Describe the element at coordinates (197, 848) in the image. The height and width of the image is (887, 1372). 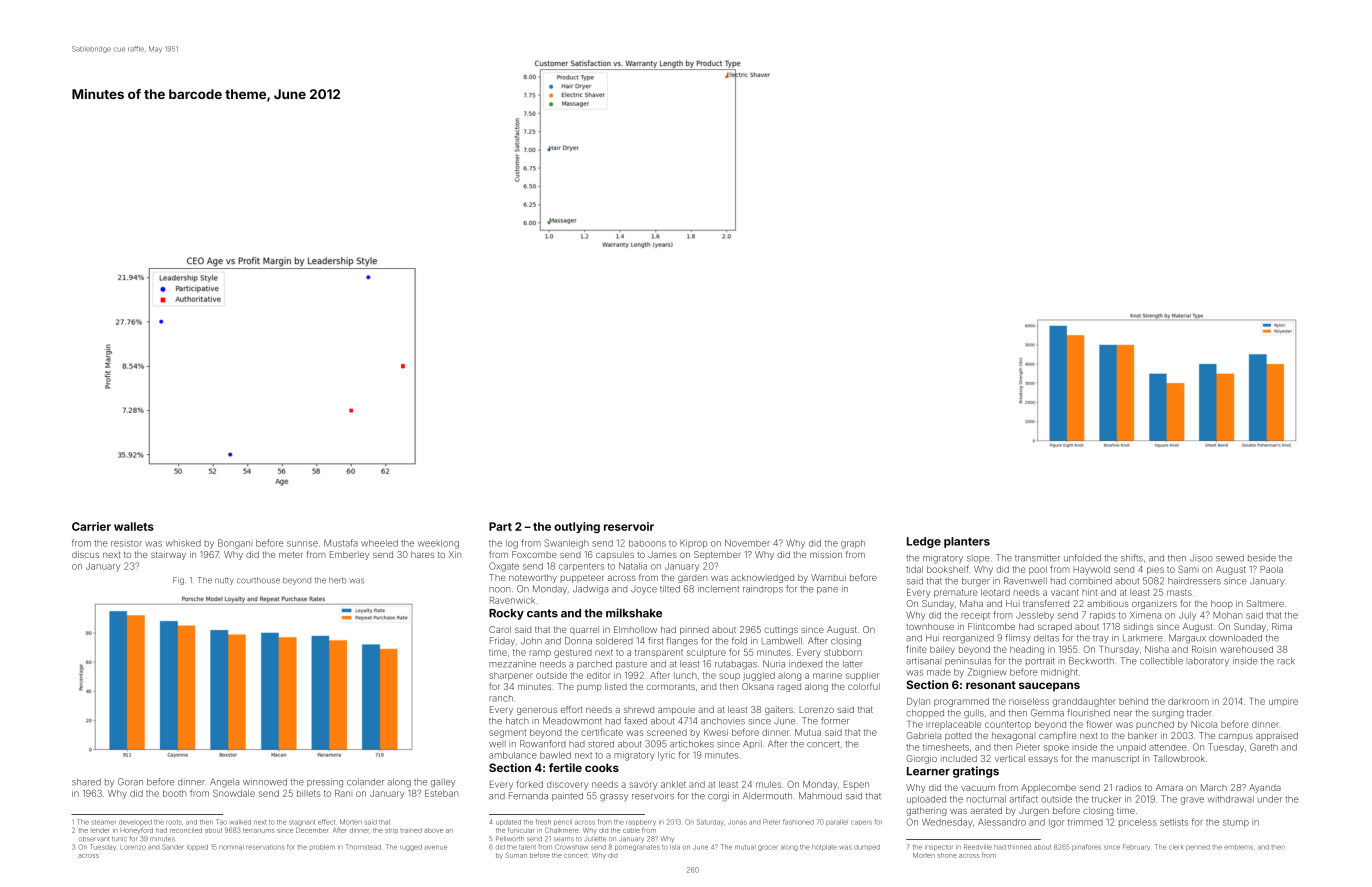
I see `lopped` at that location.
